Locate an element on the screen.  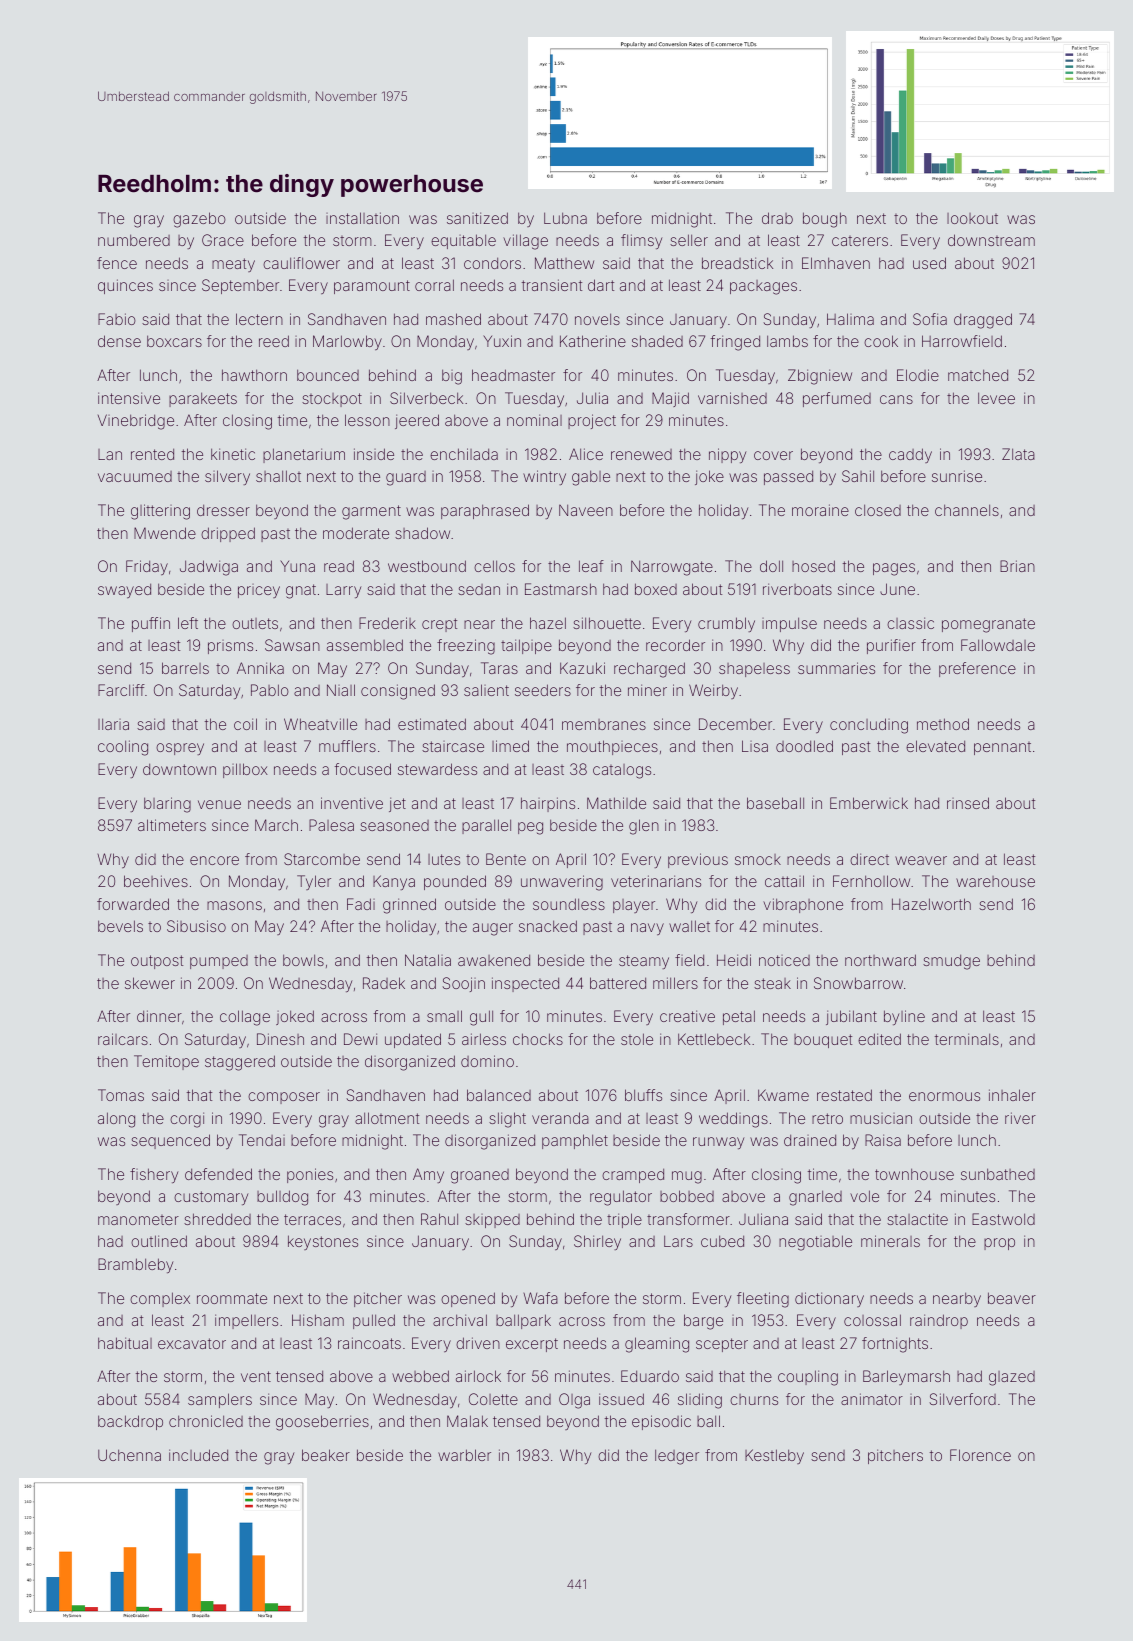
condors is located at coordinates (492, 263).
